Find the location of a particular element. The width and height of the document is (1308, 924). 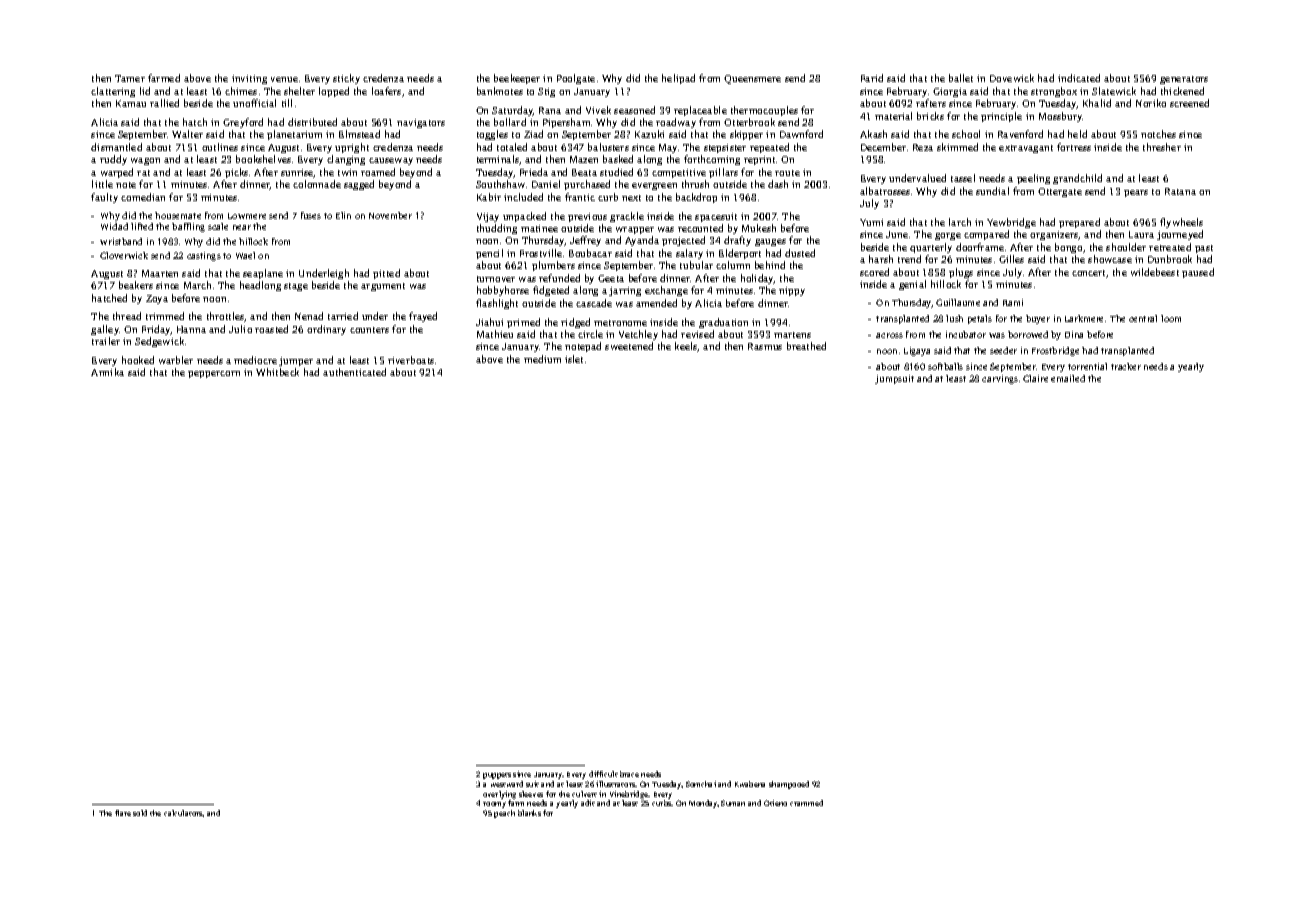

retreated is located at coordinates (1170, 247).
